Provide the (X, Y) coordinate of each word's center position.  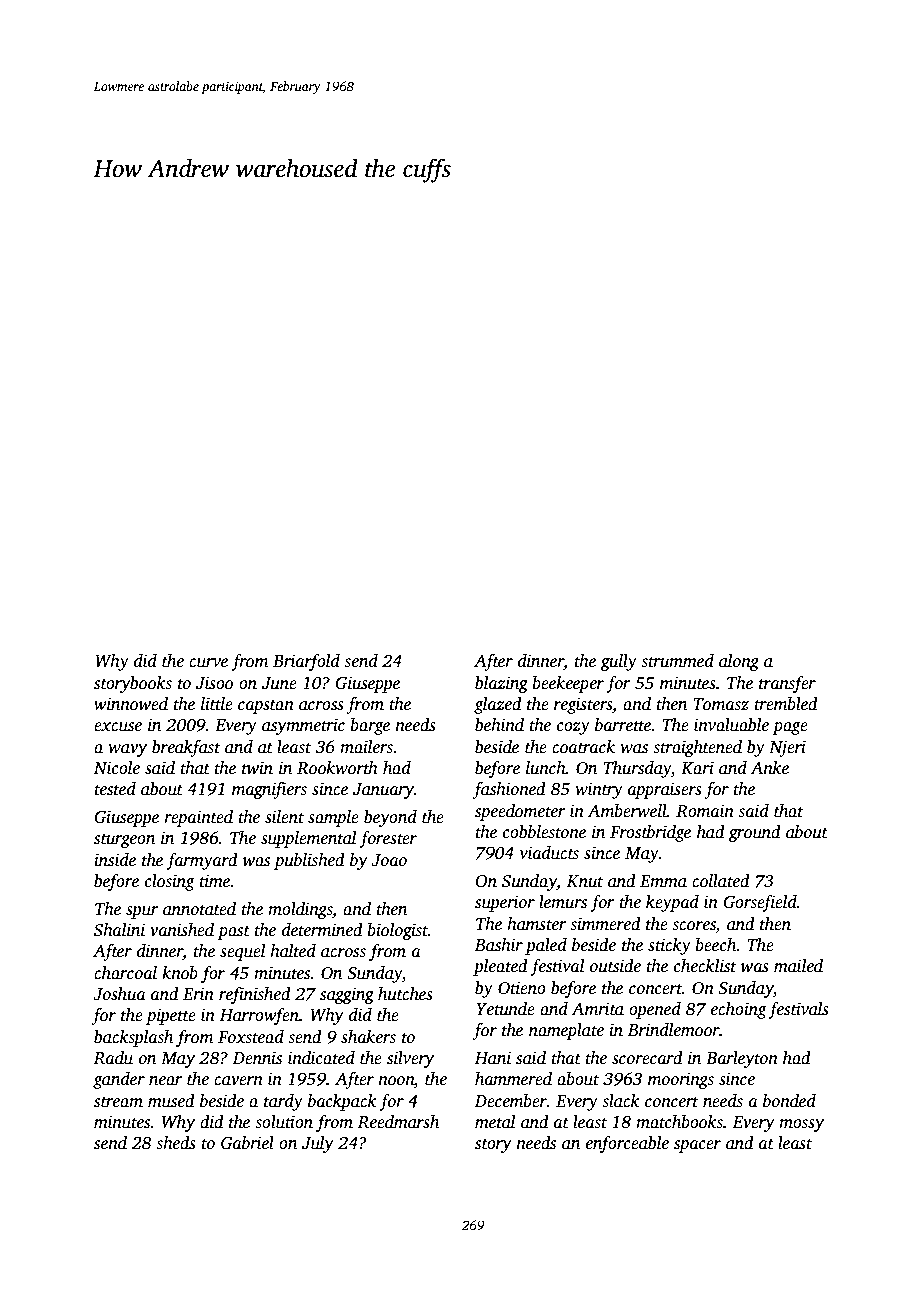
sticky (669, 946)
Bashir (499, 945)
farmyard (202, 861)
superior (505, 903)
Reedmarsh (398, 1122)
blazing (501, 684)
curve (208, 663)
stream (118, 1102)
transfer (787, 684)
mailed (798, 966)
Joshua (119, 994)
